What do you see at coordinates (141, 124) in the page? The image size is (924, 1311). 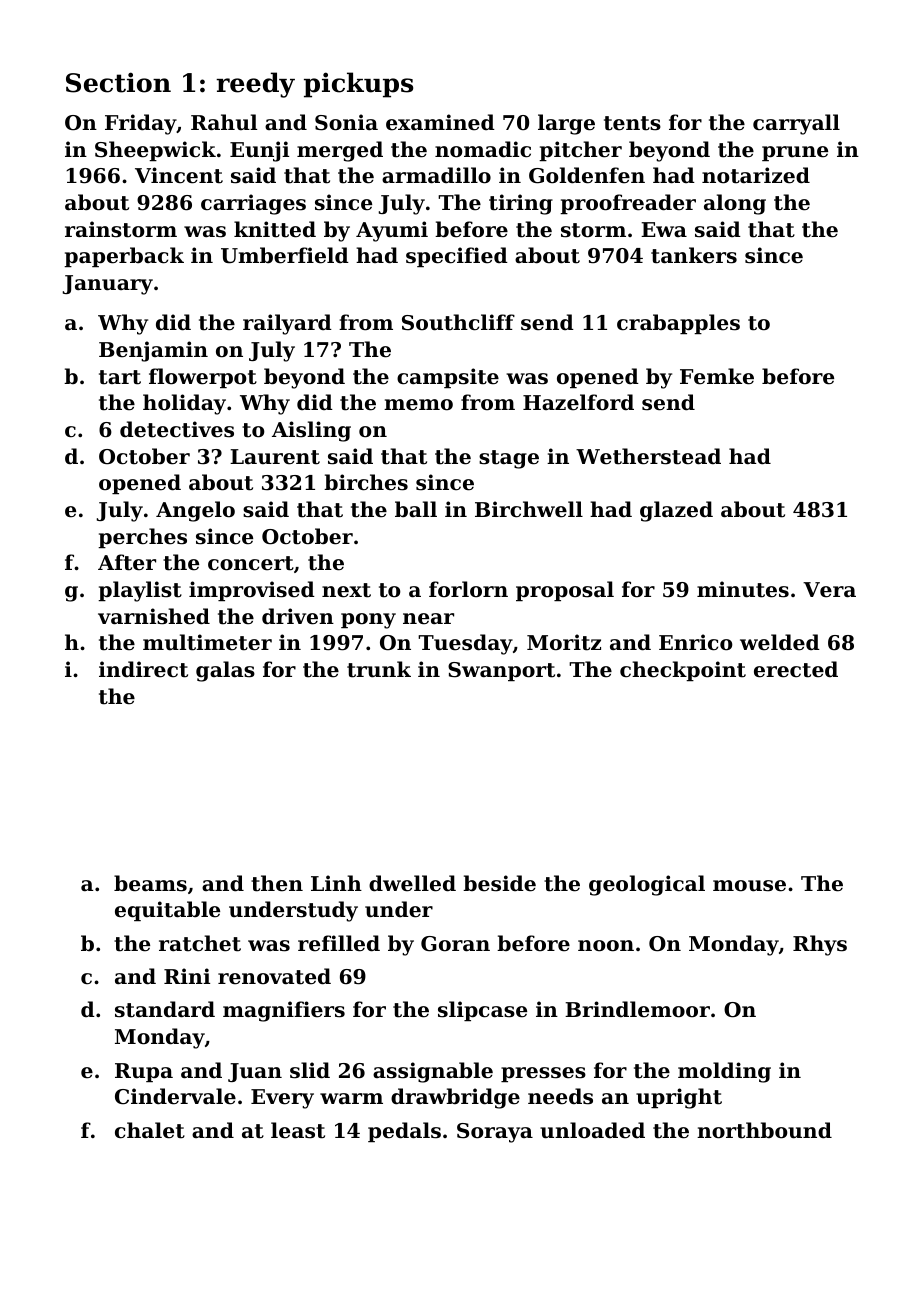 I see `Friday` at bounding box center [141, 124].
